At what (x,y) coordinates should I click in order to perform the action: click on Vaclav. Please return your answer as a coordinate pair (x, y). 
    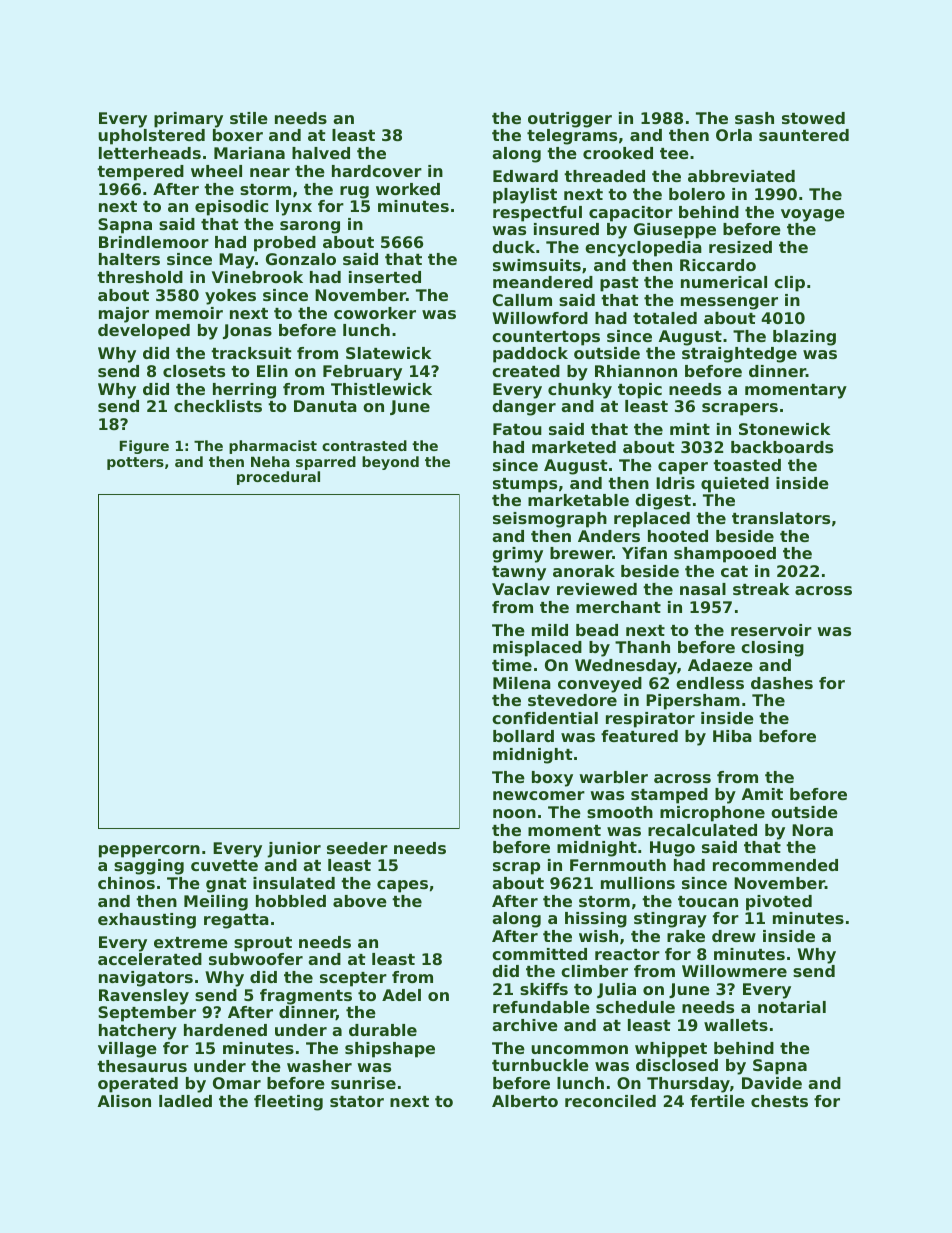
    Looking at the image, I should click on (521, 589).
